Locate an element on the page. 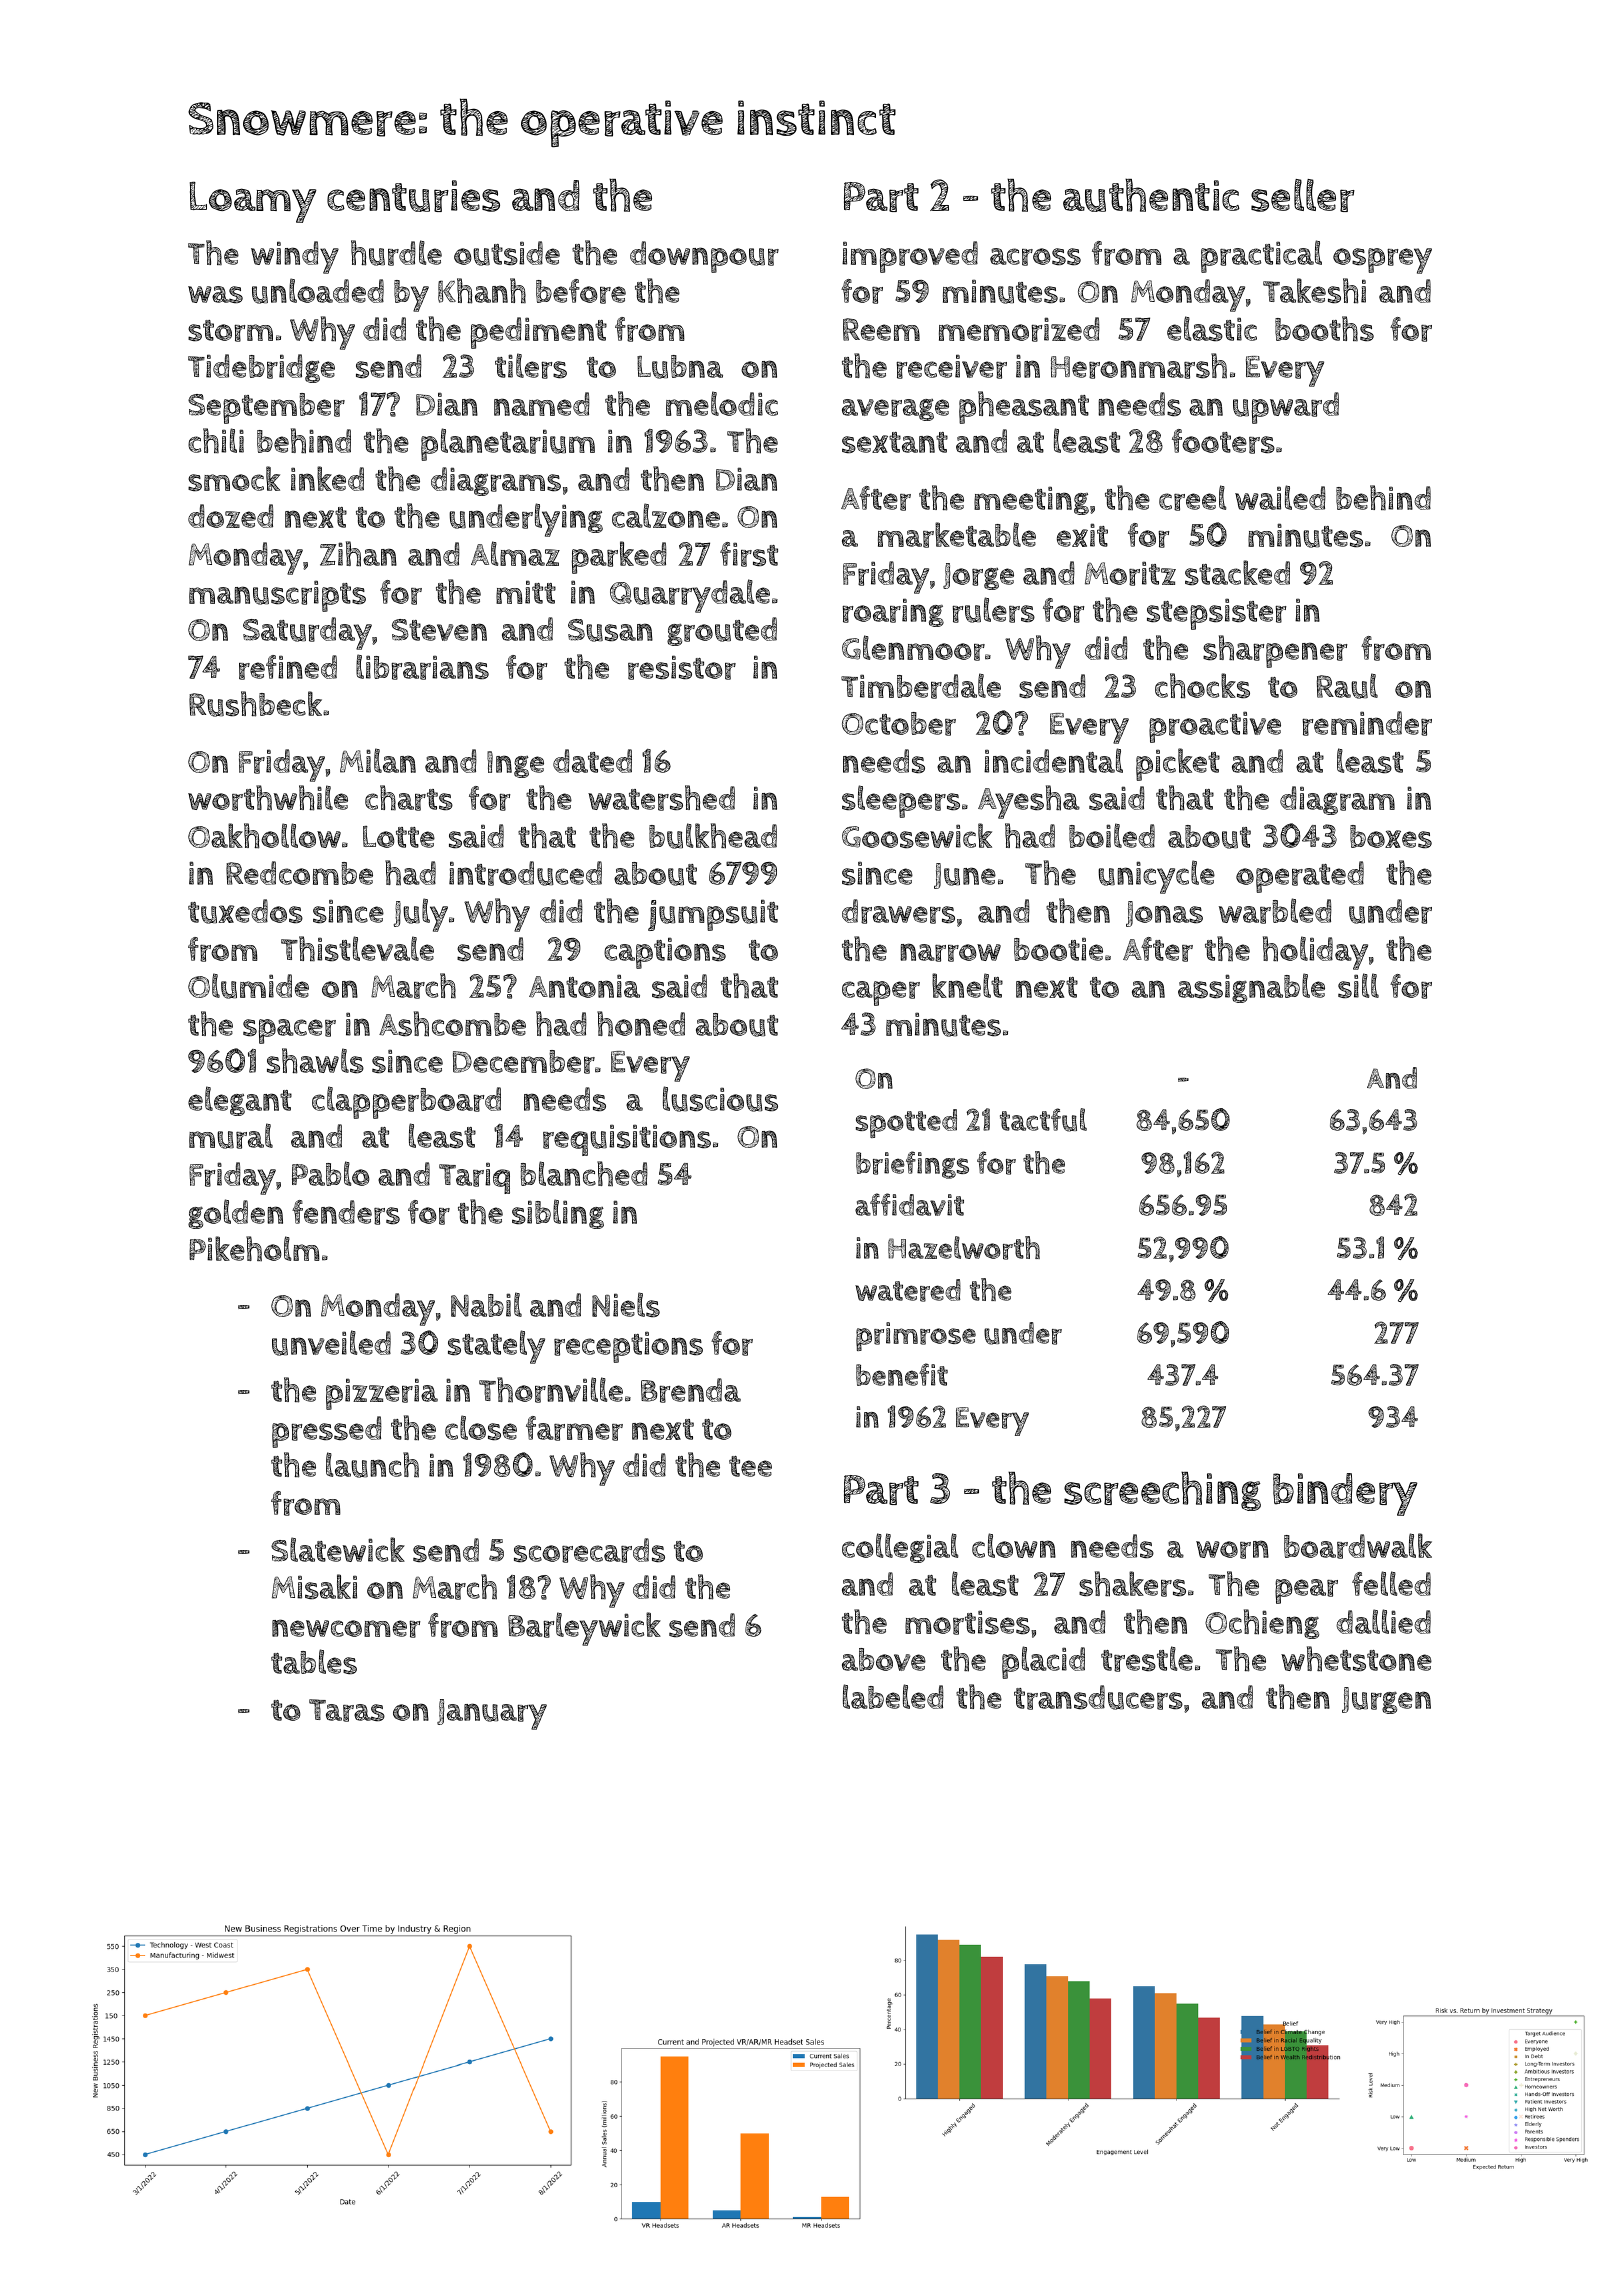  chili is located at coordinates (216, 441).
